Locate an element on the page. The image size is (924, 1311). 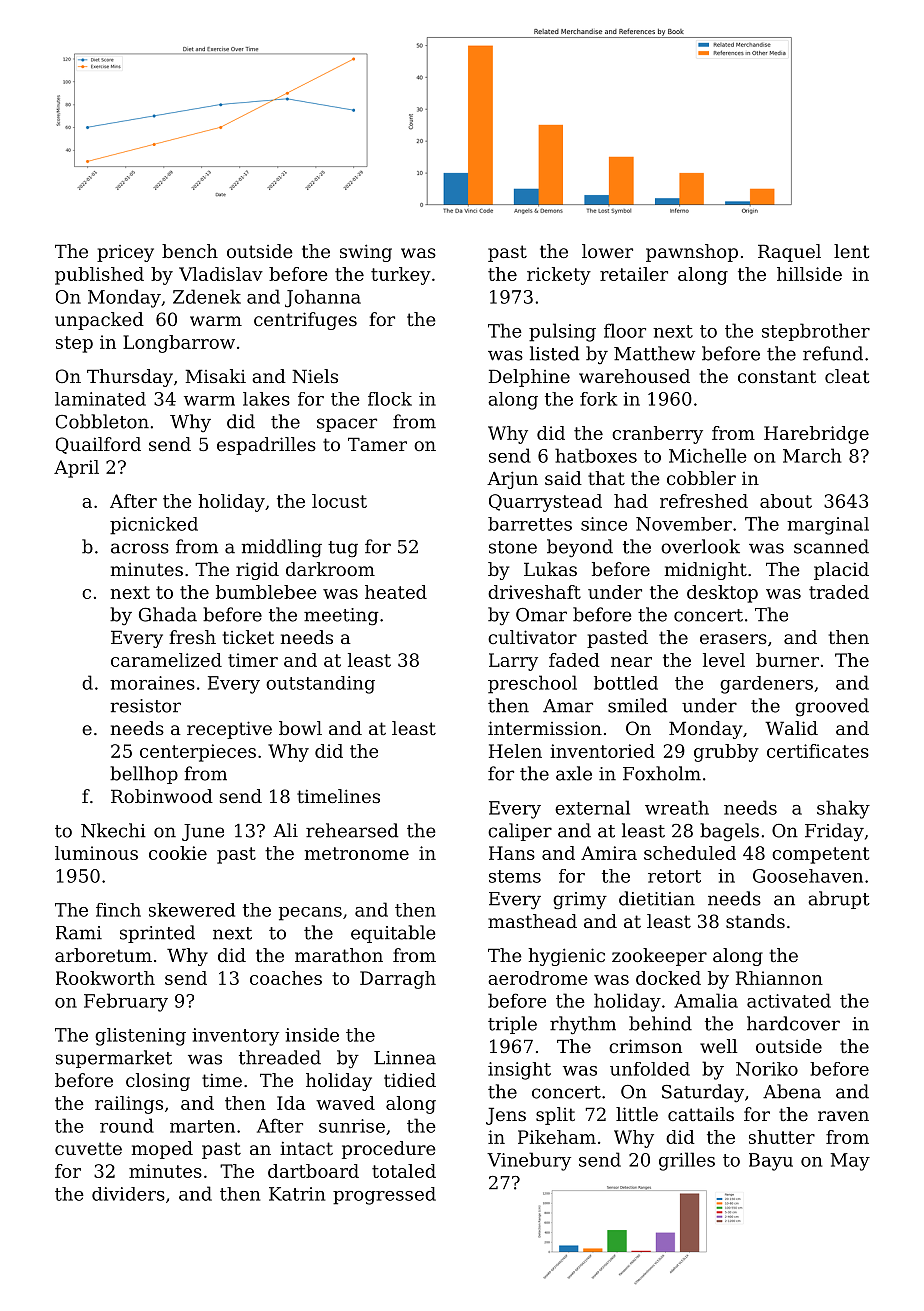
lower is located at coordinates (607, 251).
